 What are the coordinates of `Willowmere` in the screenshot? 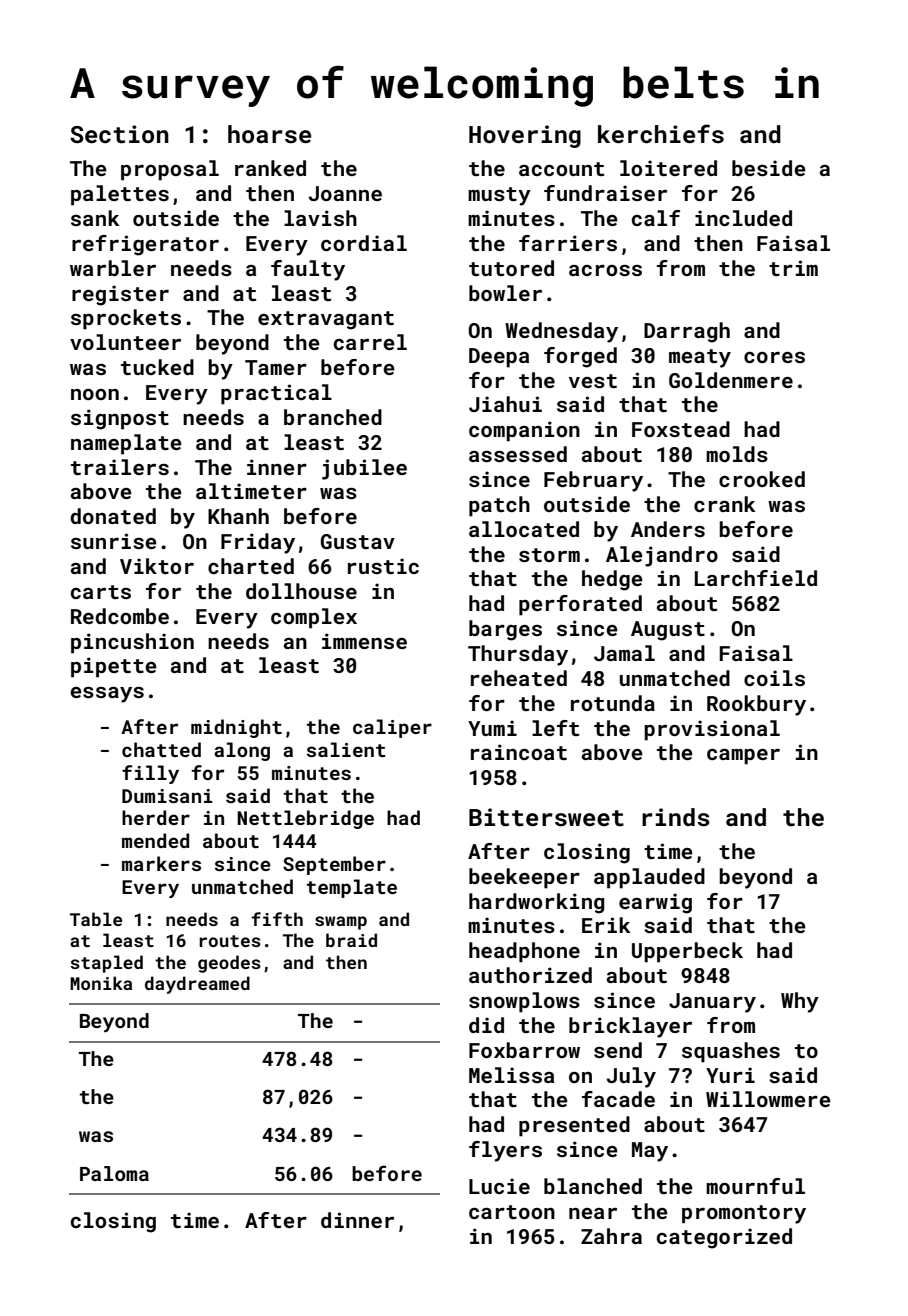 It's located at (768, 1099).
